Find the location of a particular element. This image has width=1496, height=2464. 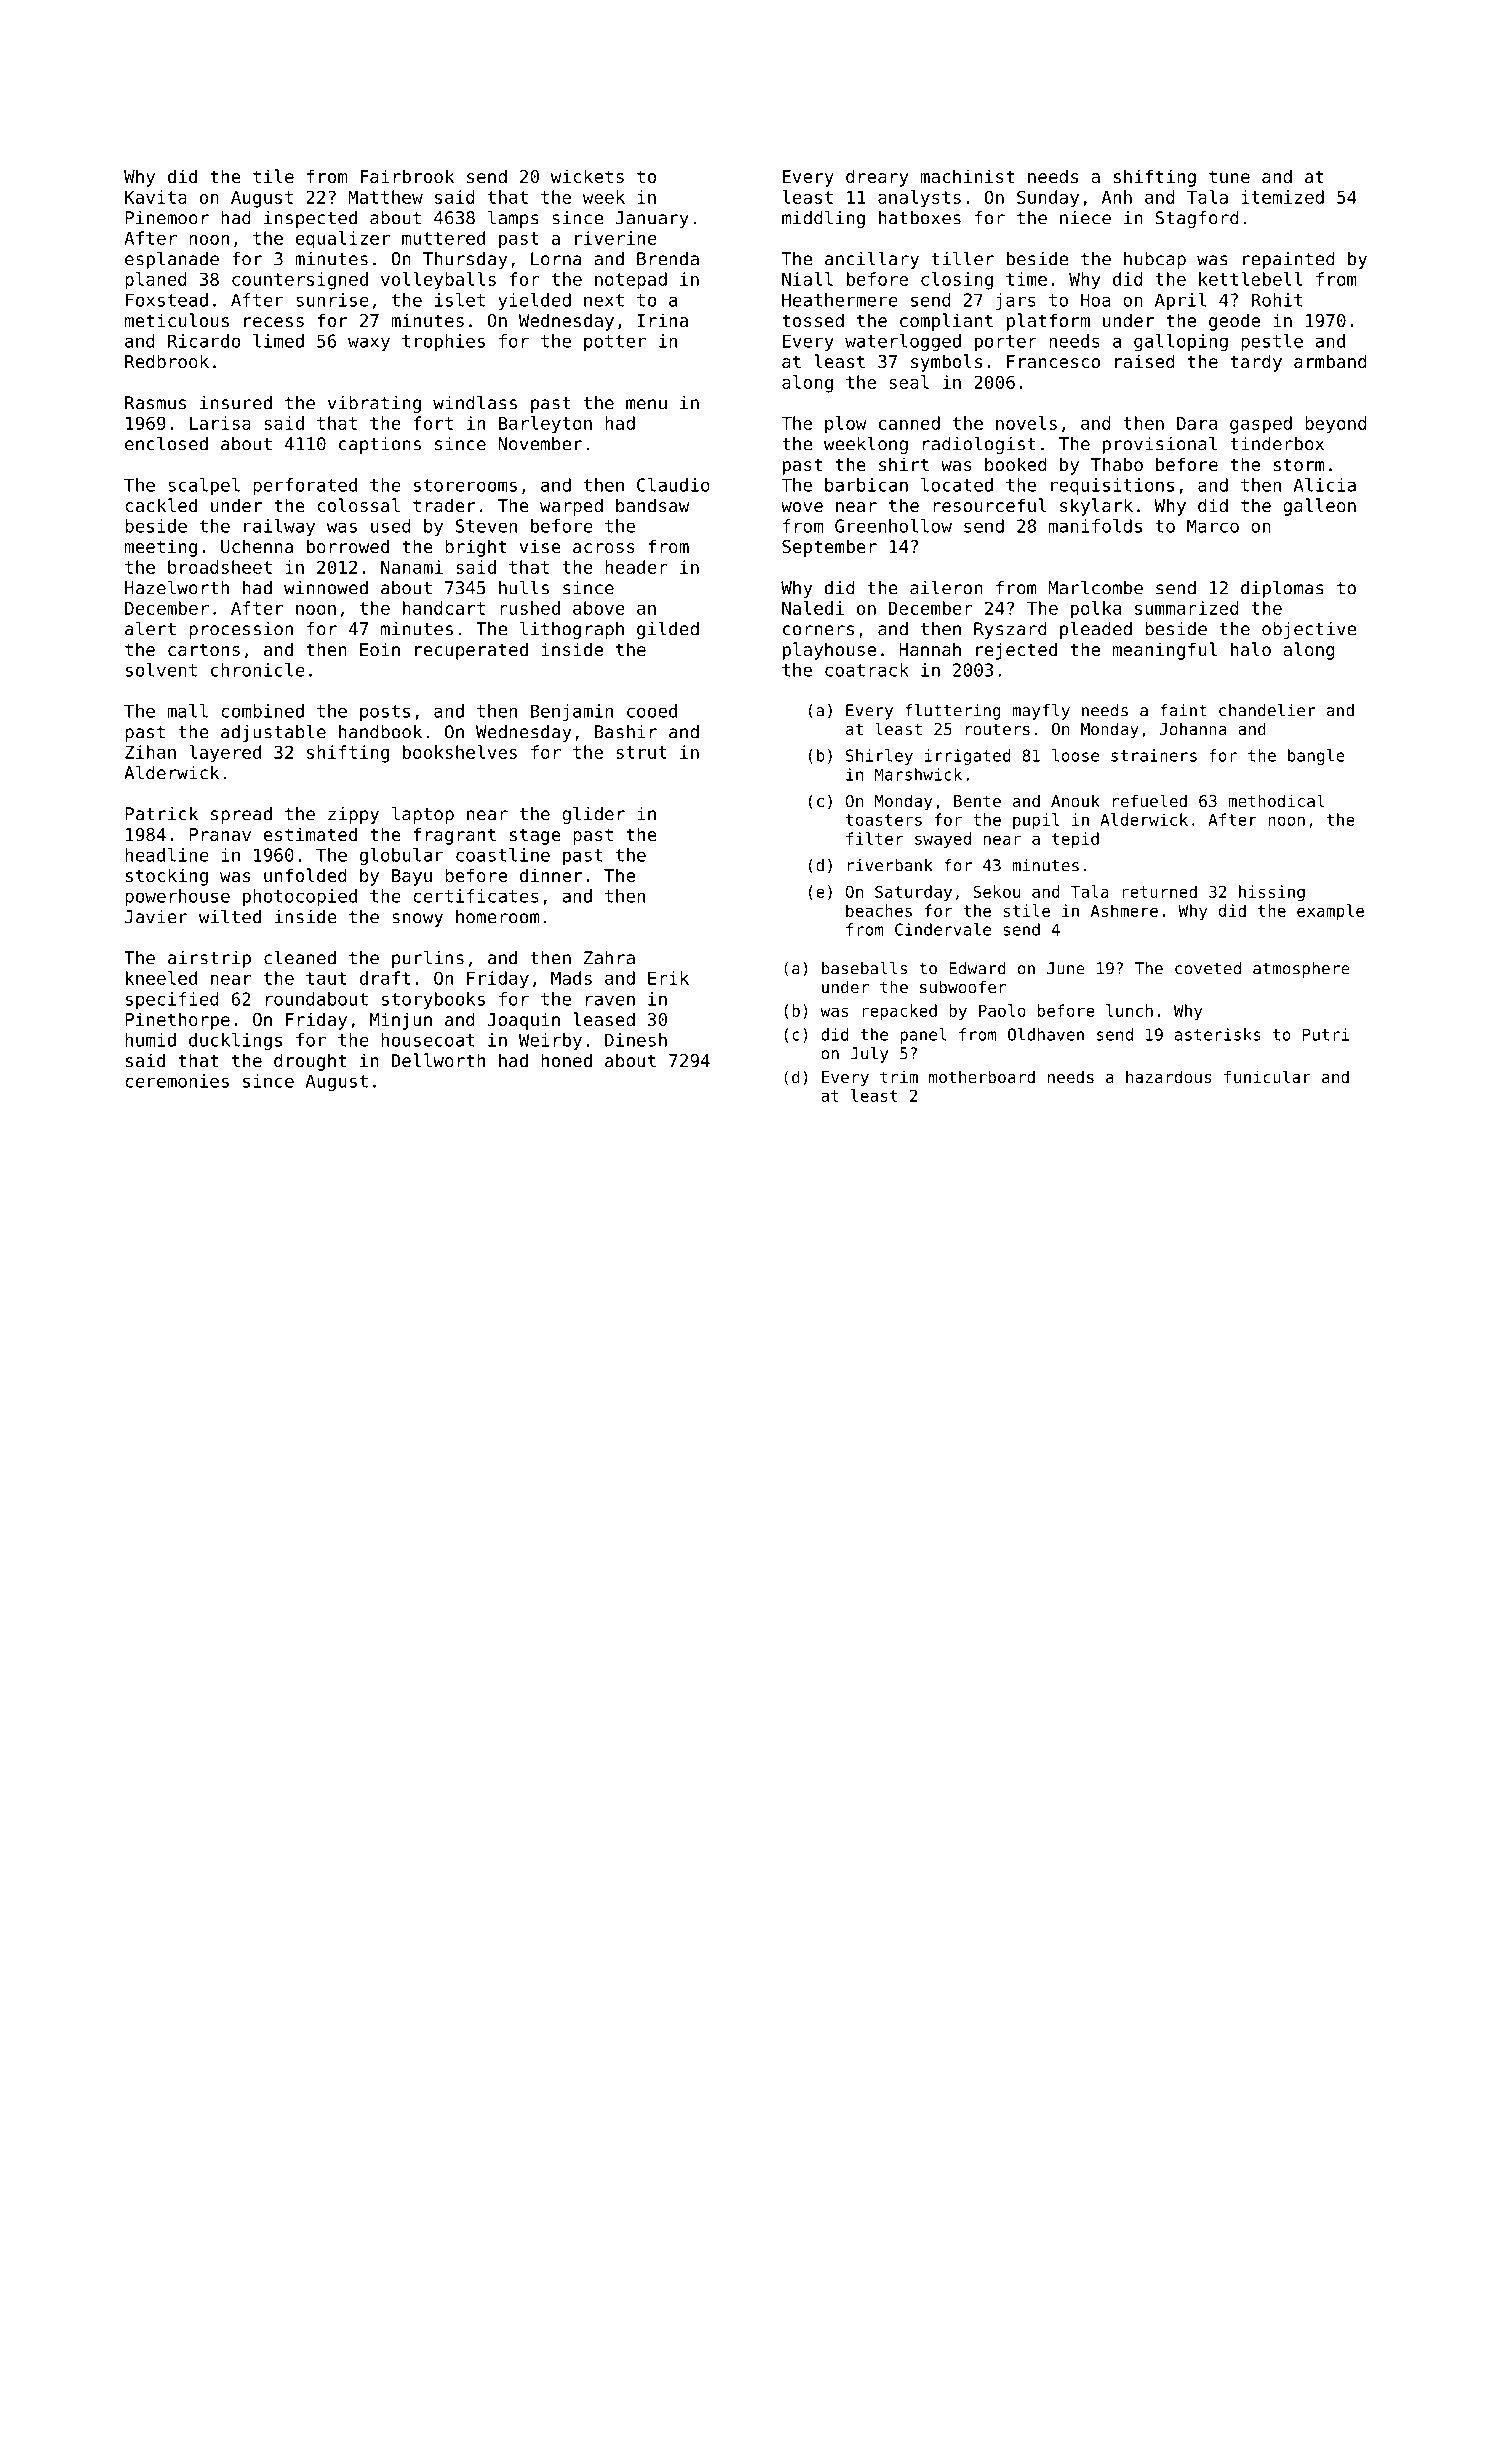

borrowed is located at coordinates (348, 546).
